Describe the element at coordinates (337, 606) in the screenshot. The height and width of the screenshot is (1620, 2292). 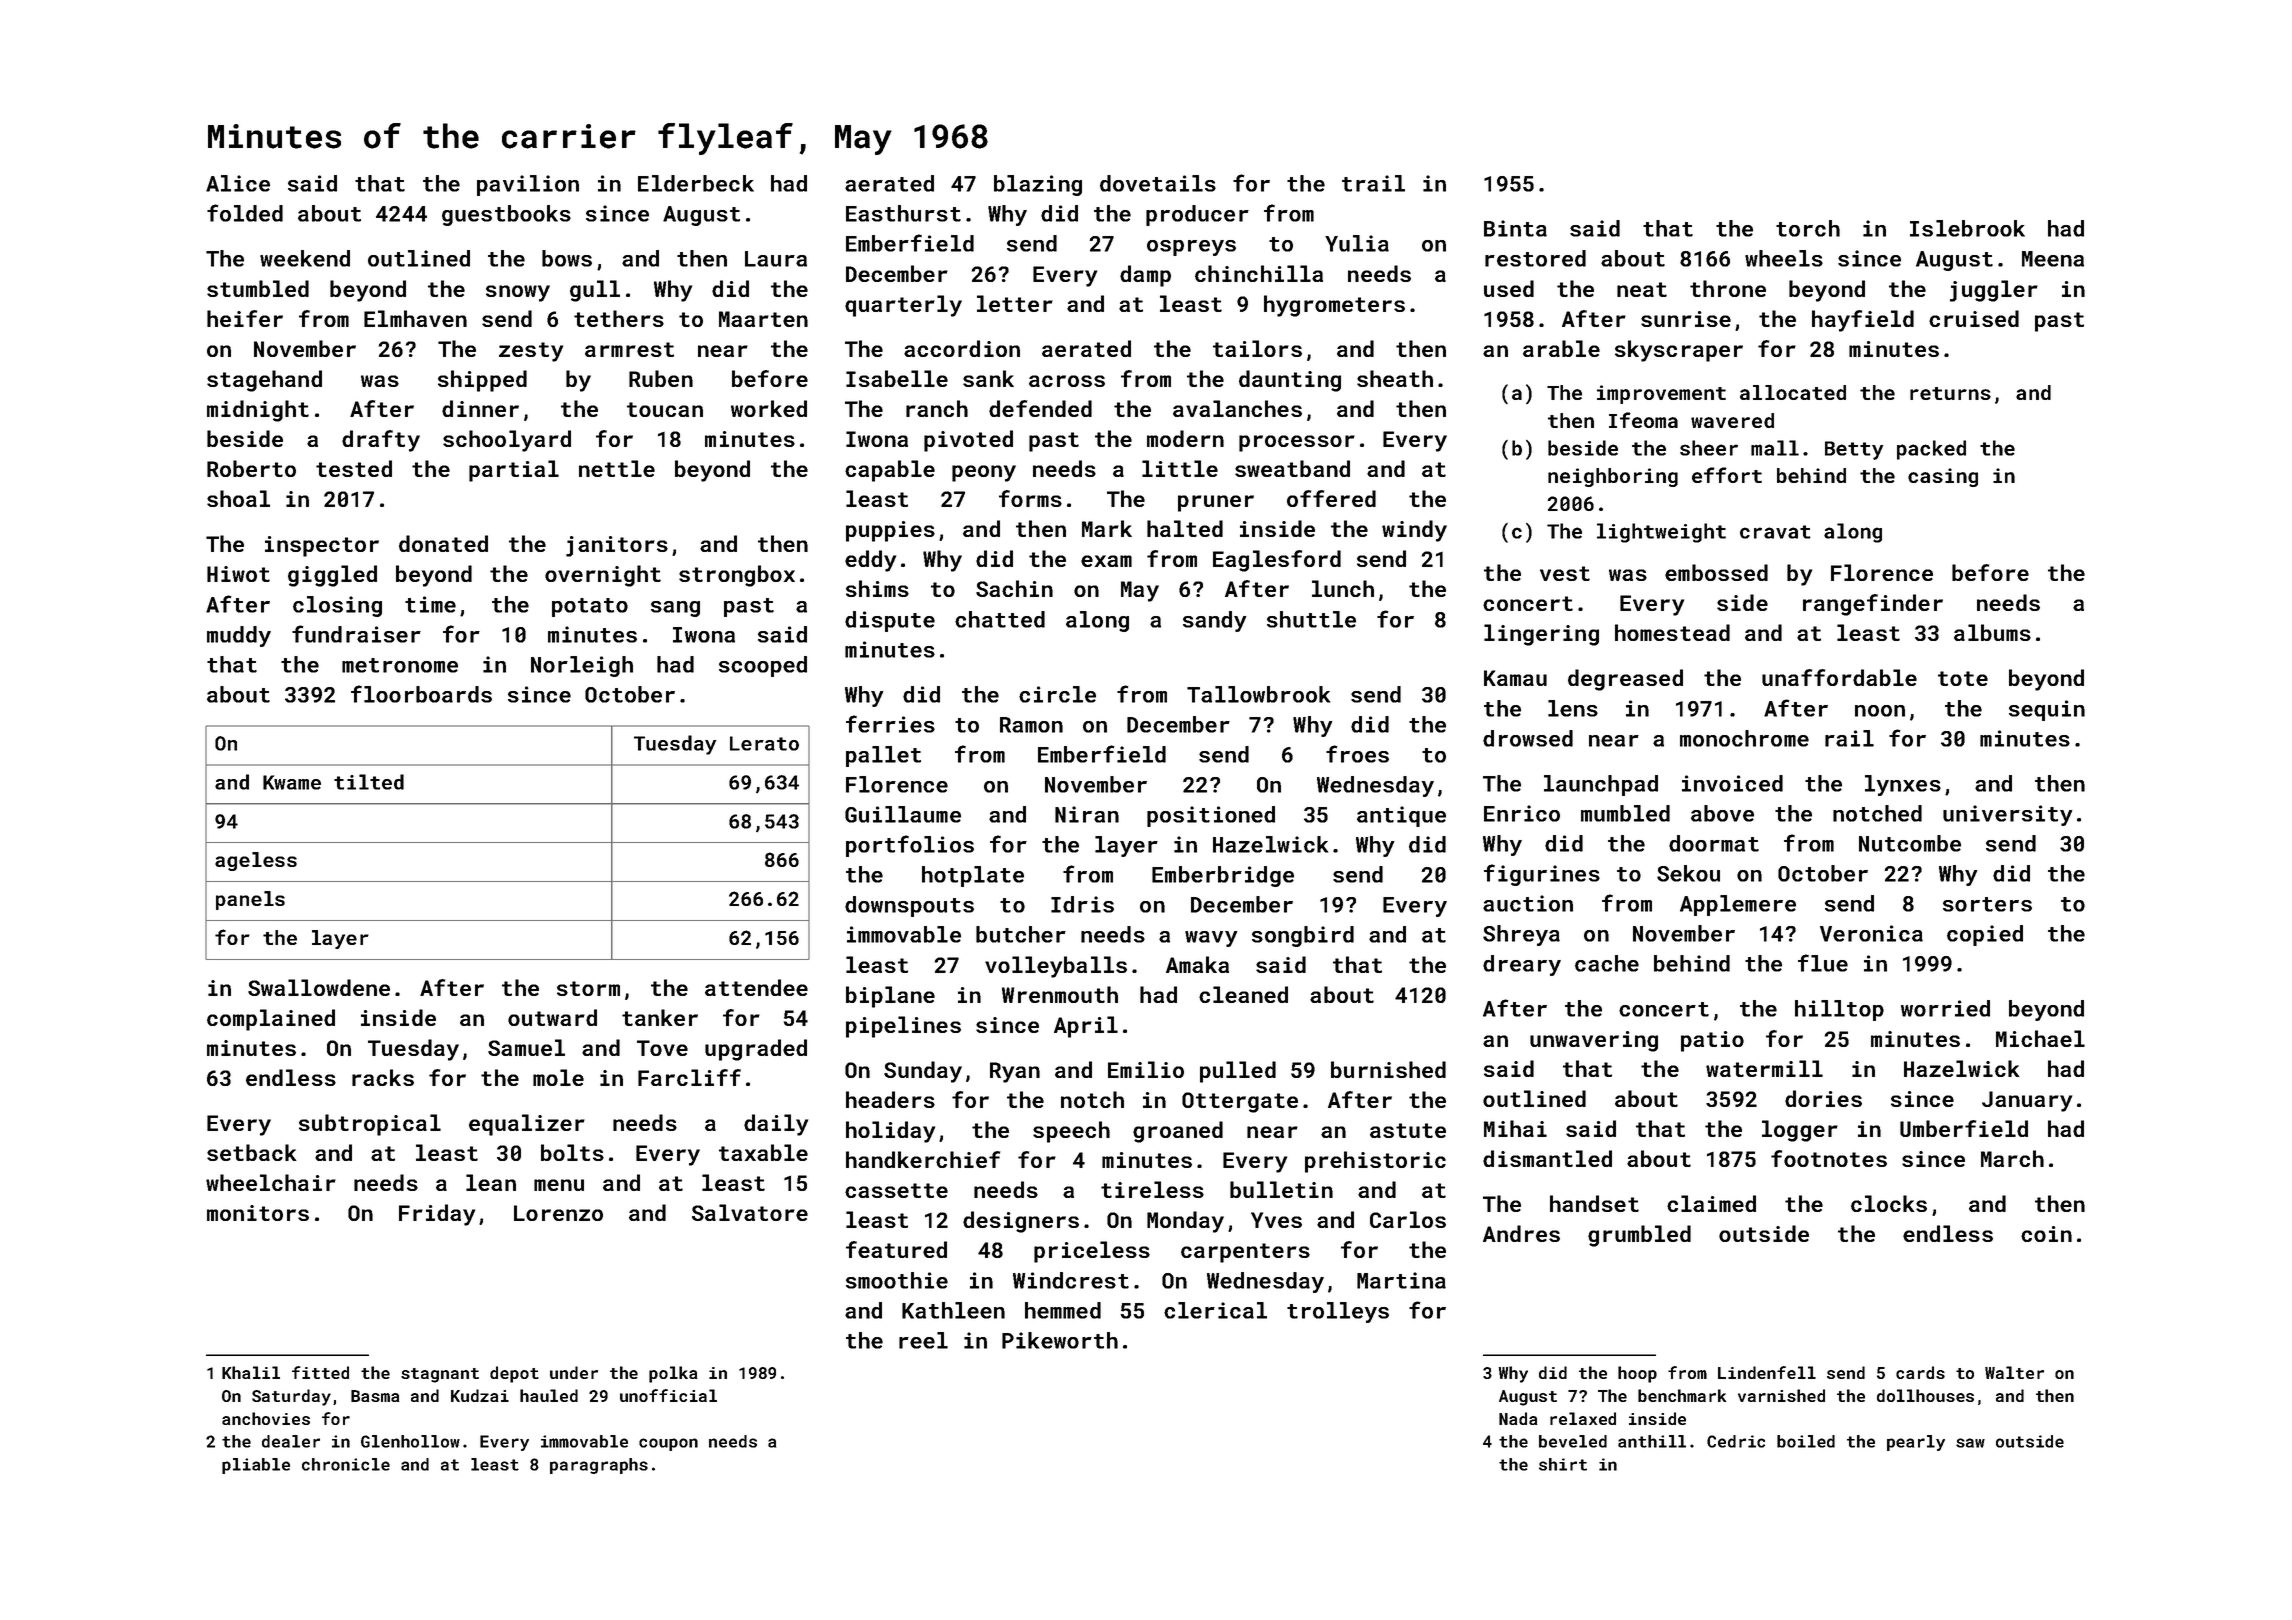
I see `closing` at that location.
